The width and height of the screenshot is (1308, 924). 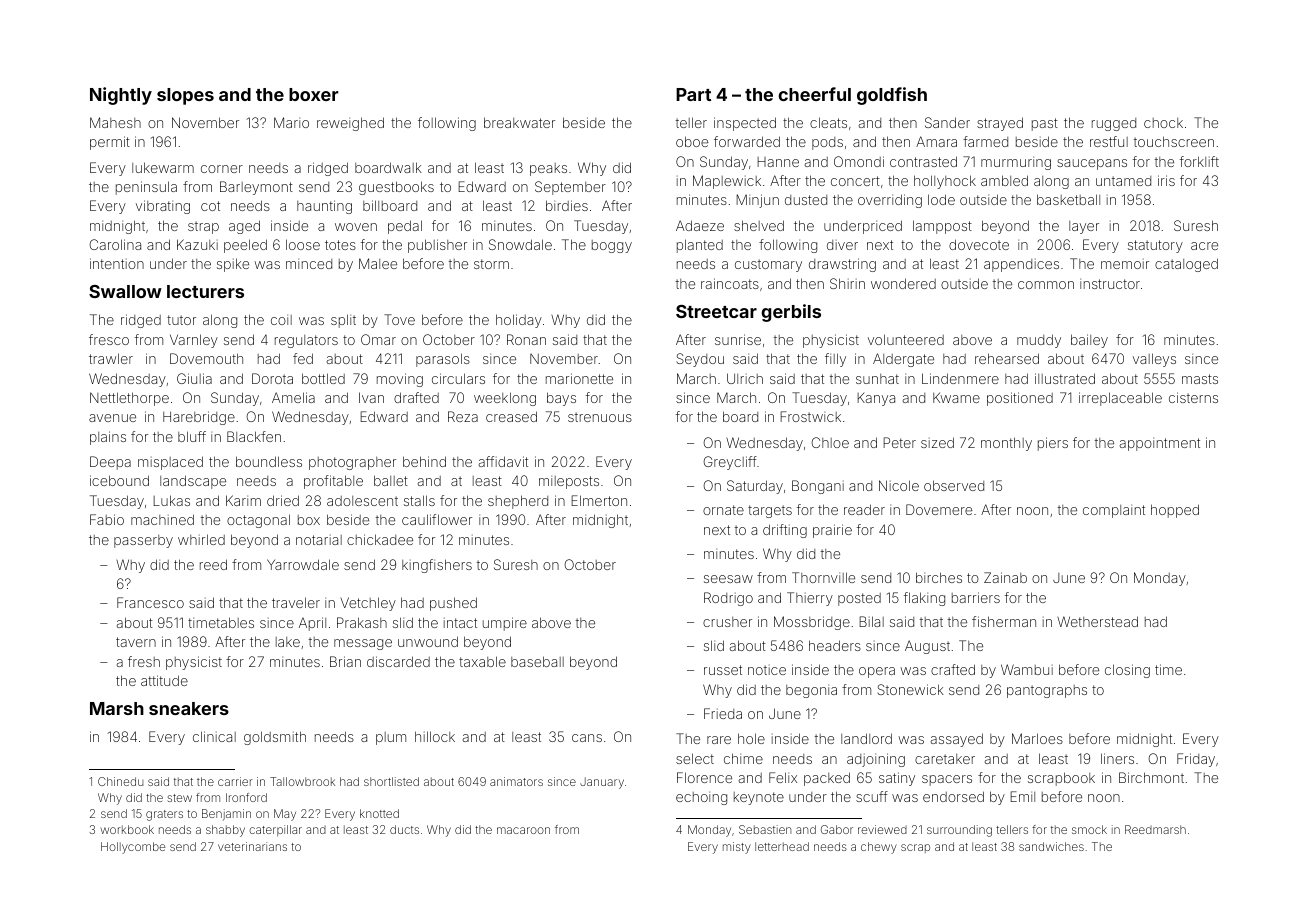 What do you see at coordinates (254, 436) in the screenshot?
I see `Blackfen` at bounding box center [254, 436].
